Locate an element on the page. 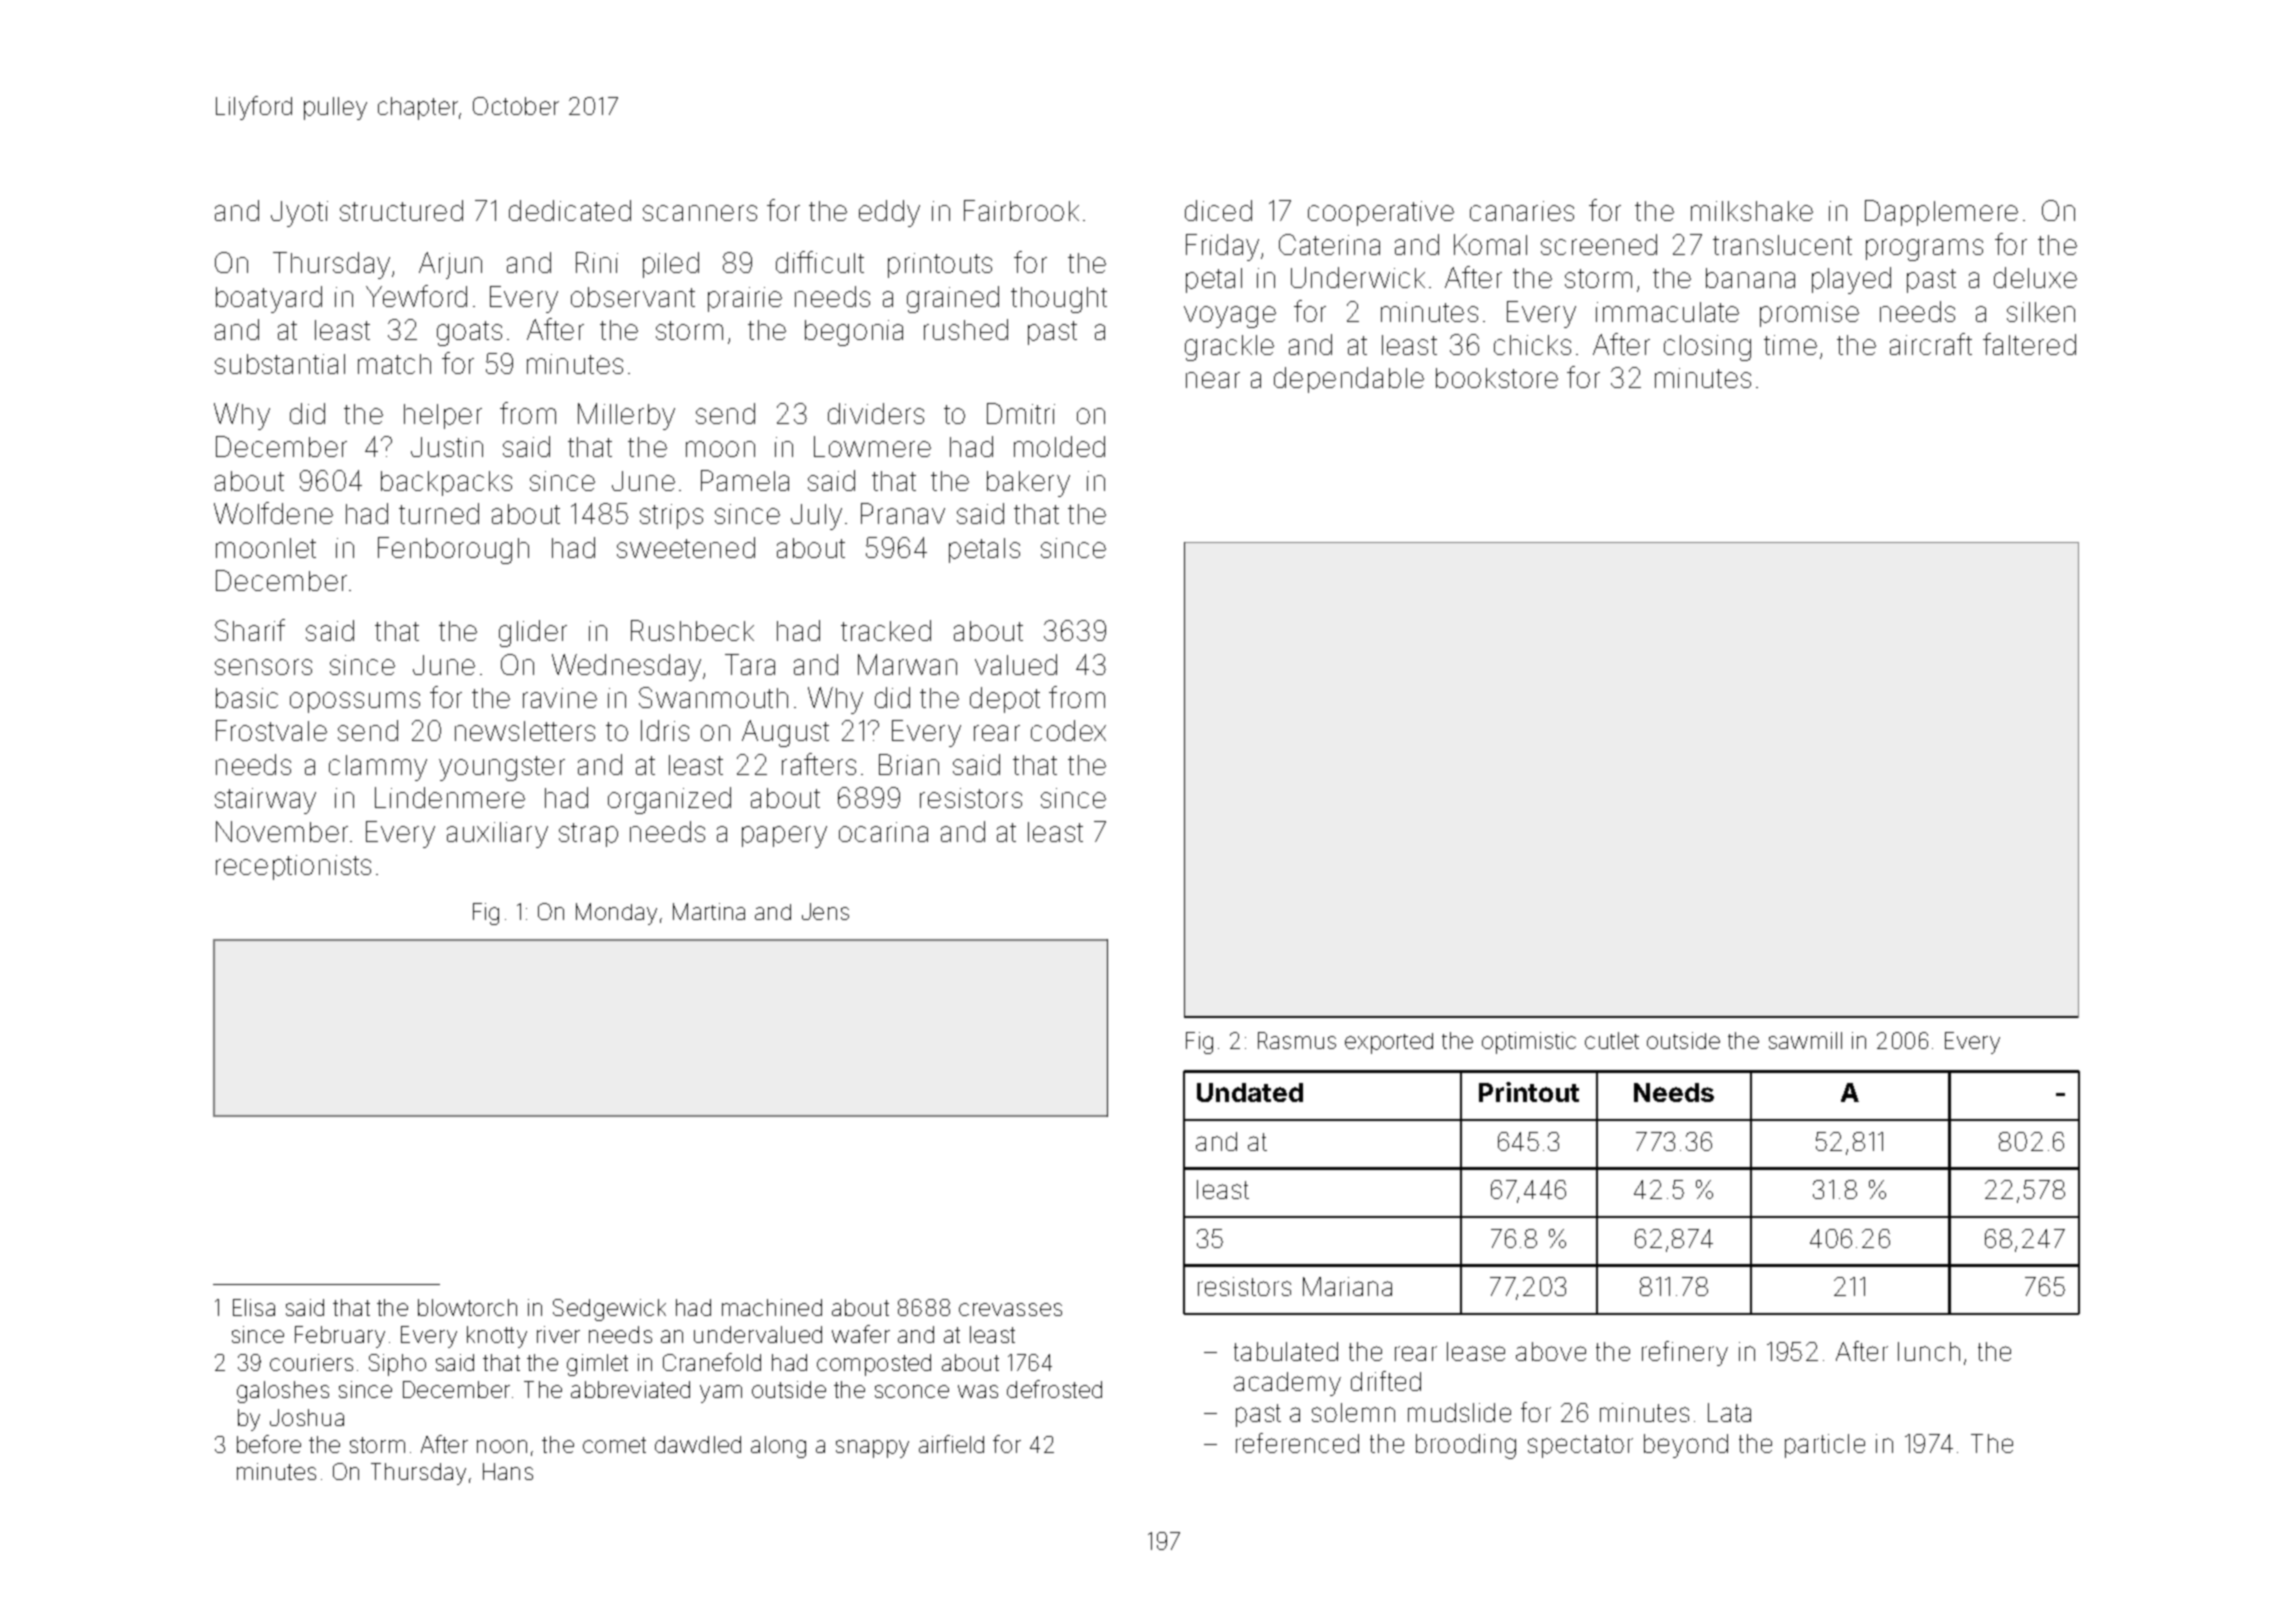 The width and height of the document is (2292, 1620). sawmill is located at coordinates (1805, 1040).
